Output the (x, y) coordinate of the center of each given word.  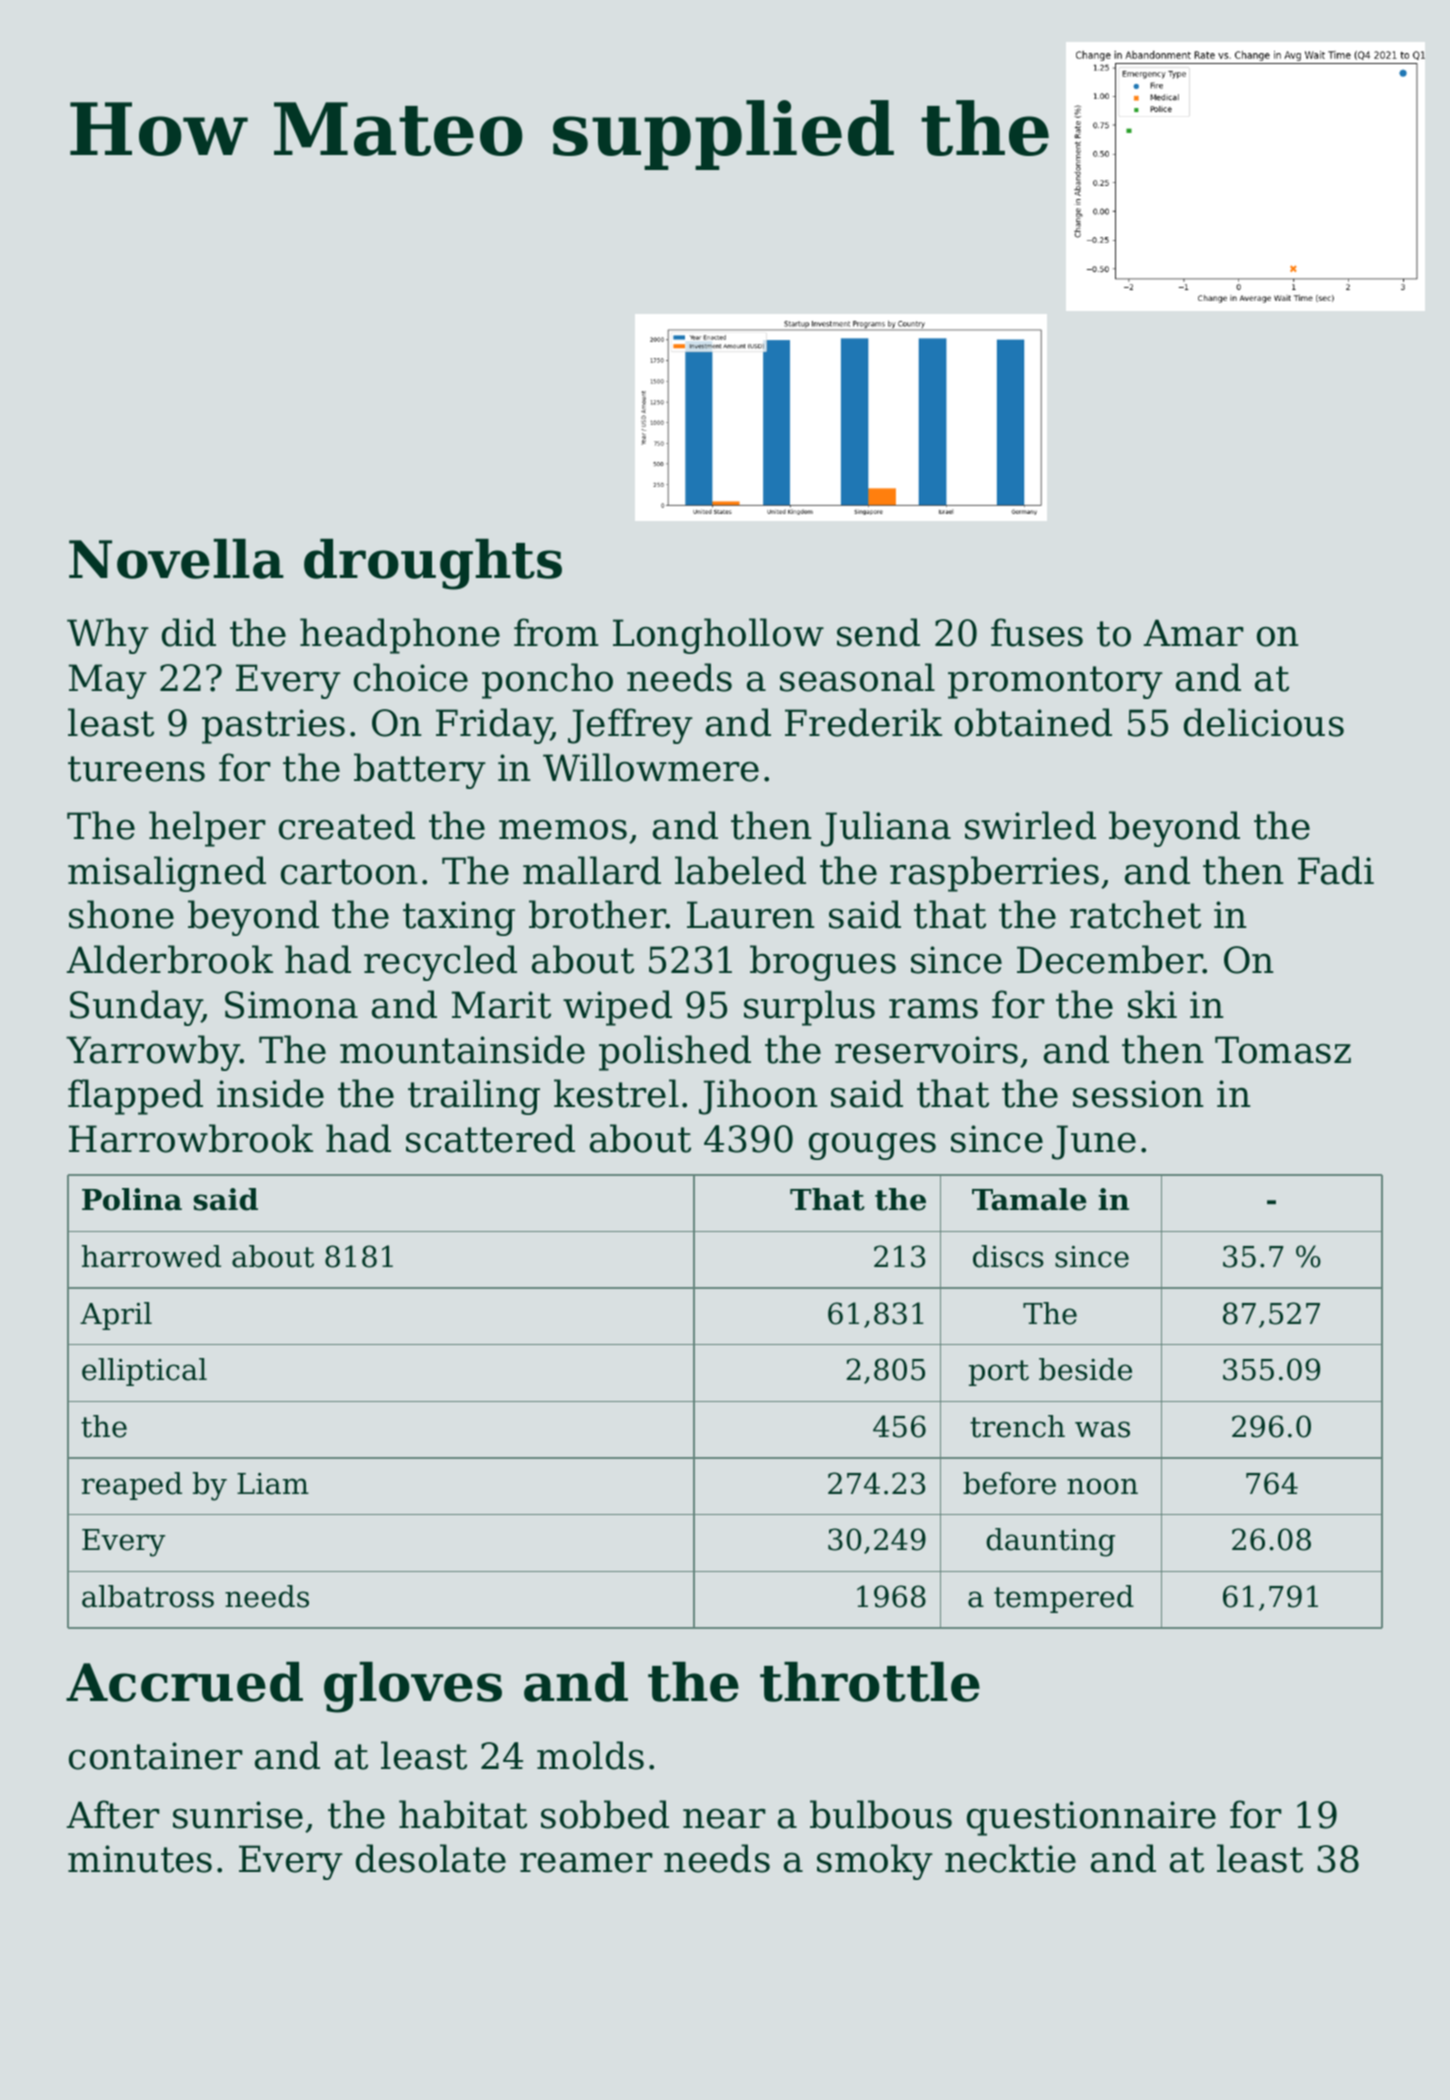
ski (1152, 1004)
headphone (400, 636)
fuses (1037, 632)
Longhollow (718, 636)
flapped (135, 1097)
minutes (140, 1859)
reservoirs (926, 1050)
